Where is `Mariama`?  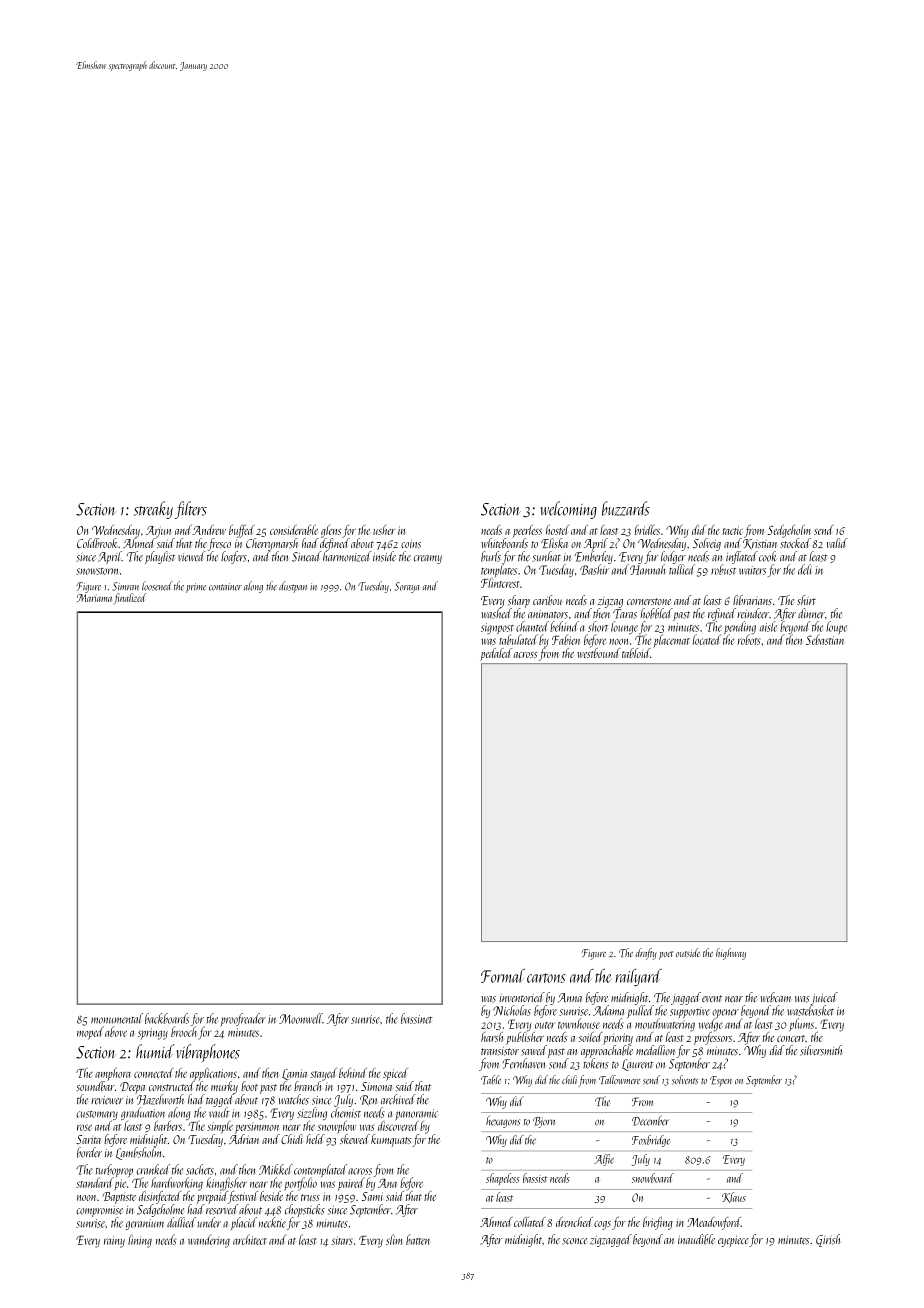 Mariama is located at coordinates (94, 598).
